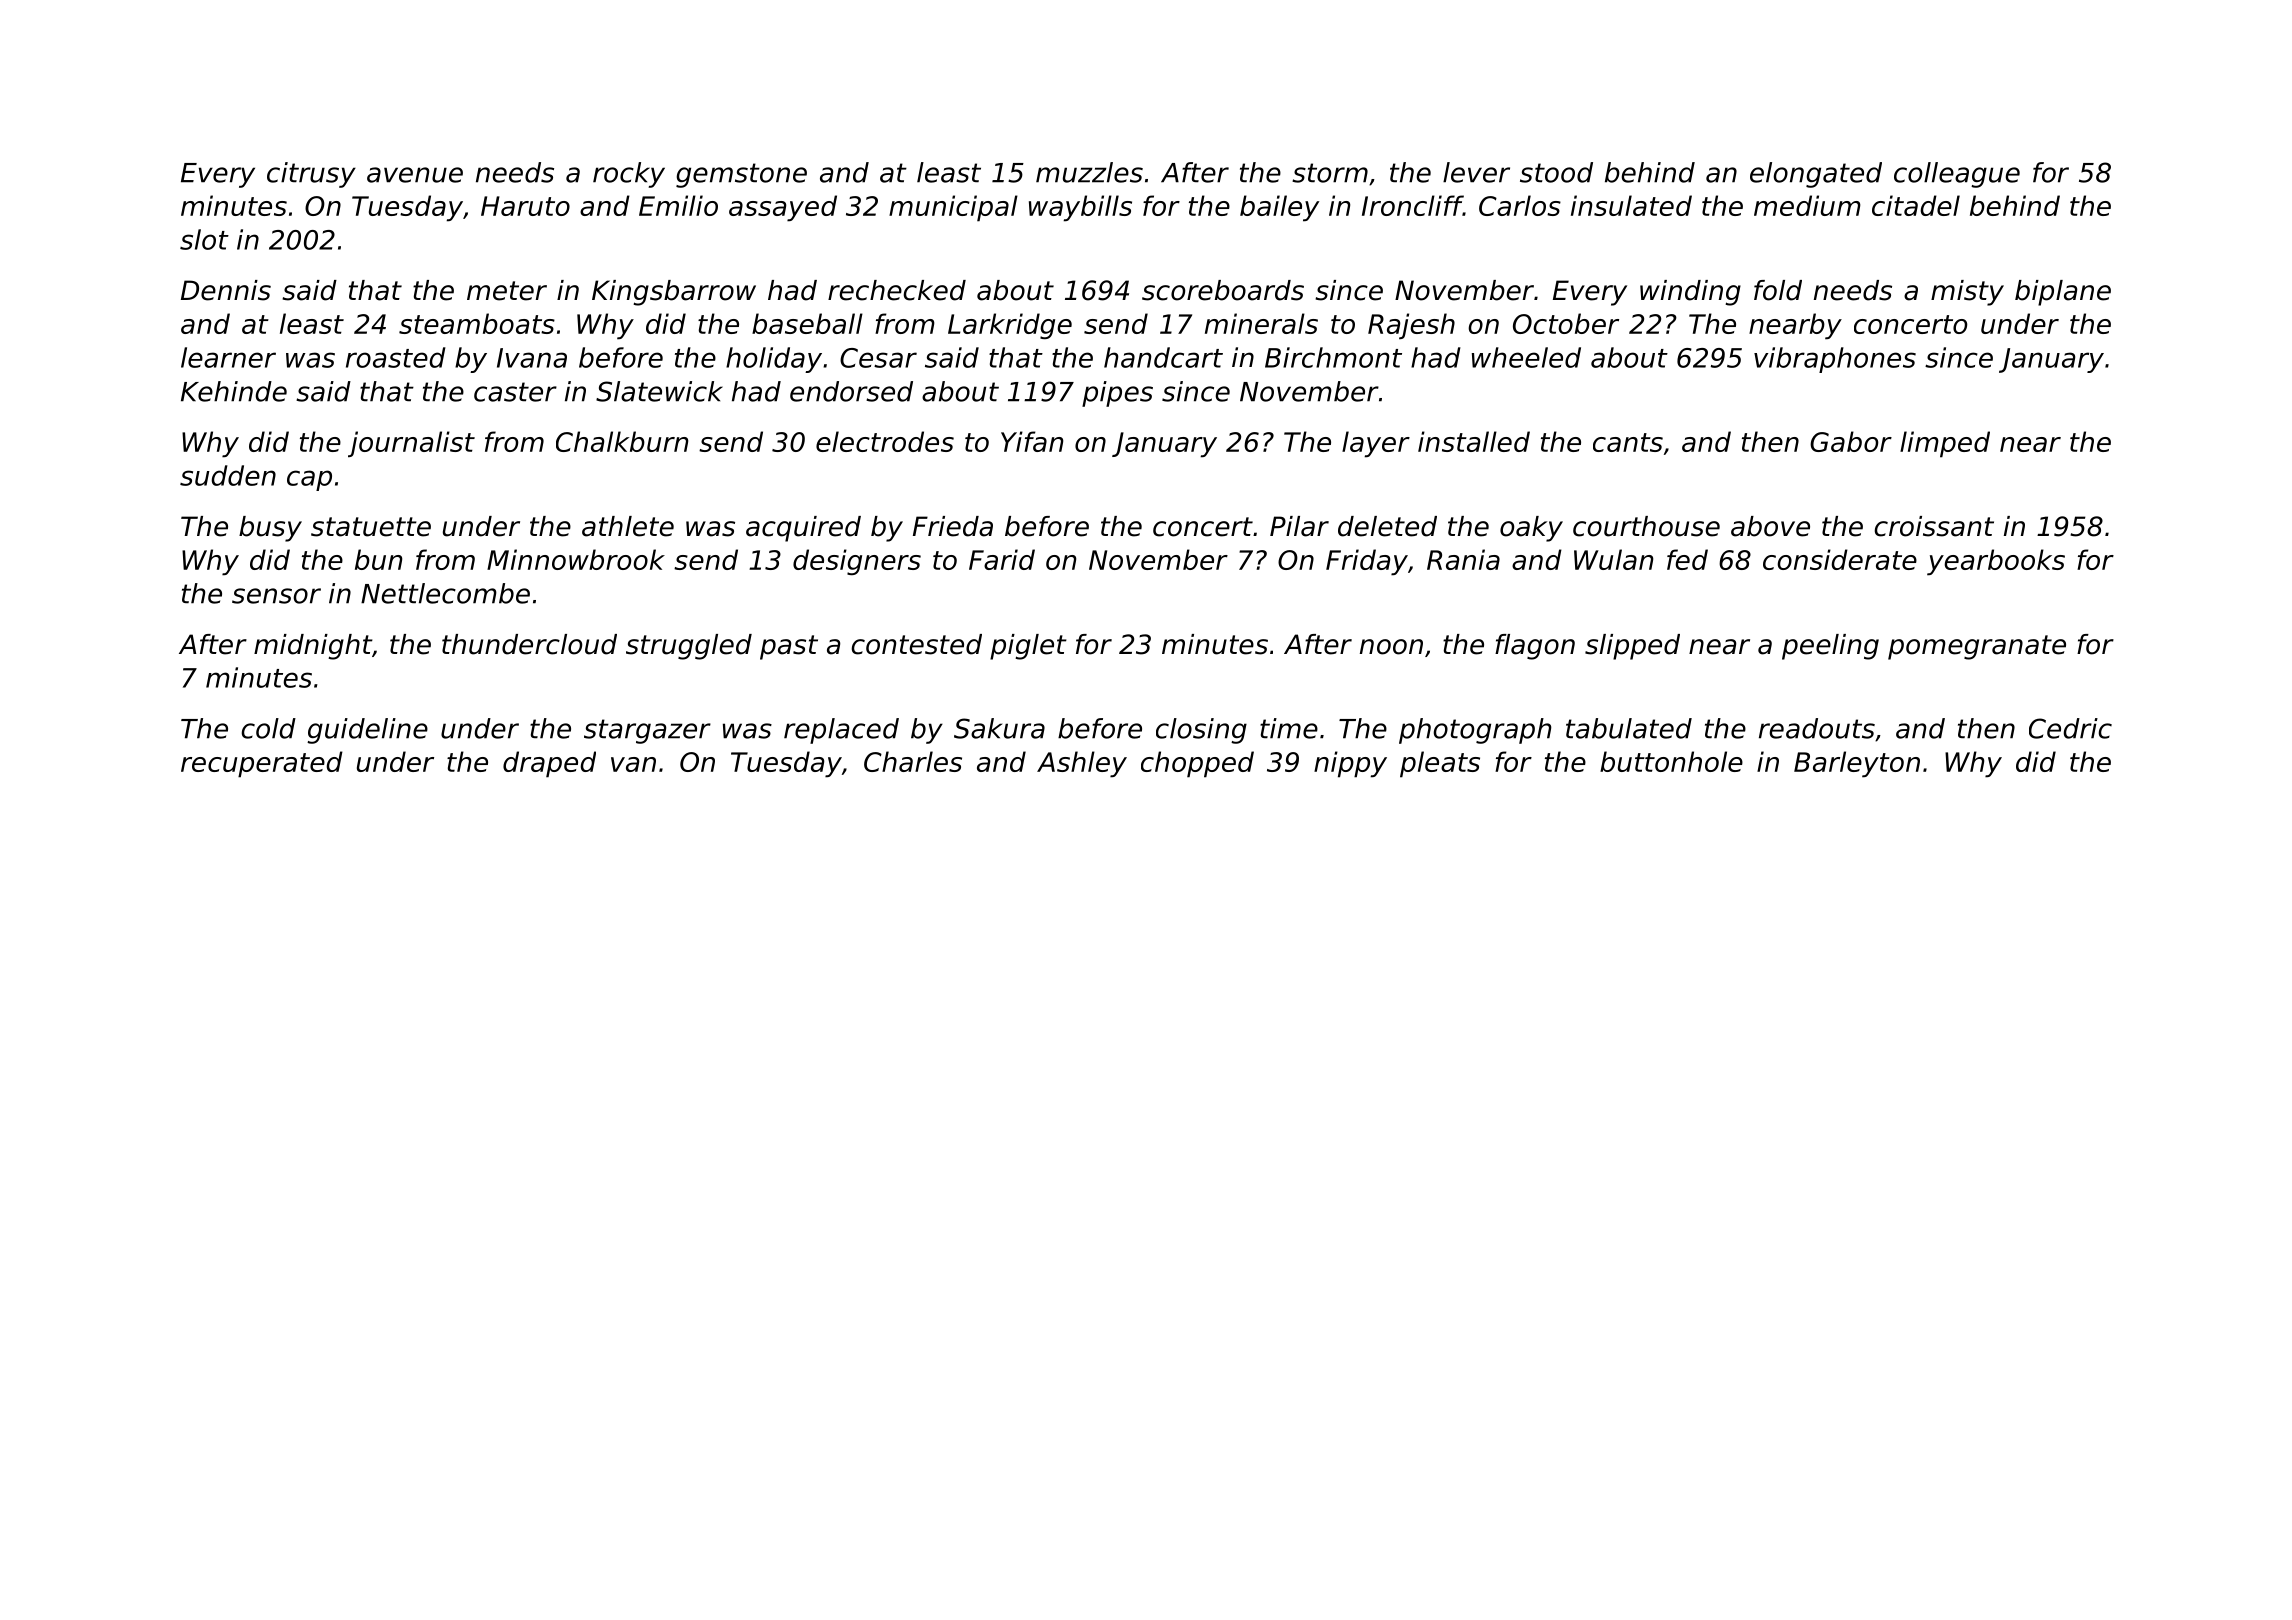 Image resolution: width=2292 pixels, height=1620 pixels. I want to click on scoreboards, so click(1223, 290).
